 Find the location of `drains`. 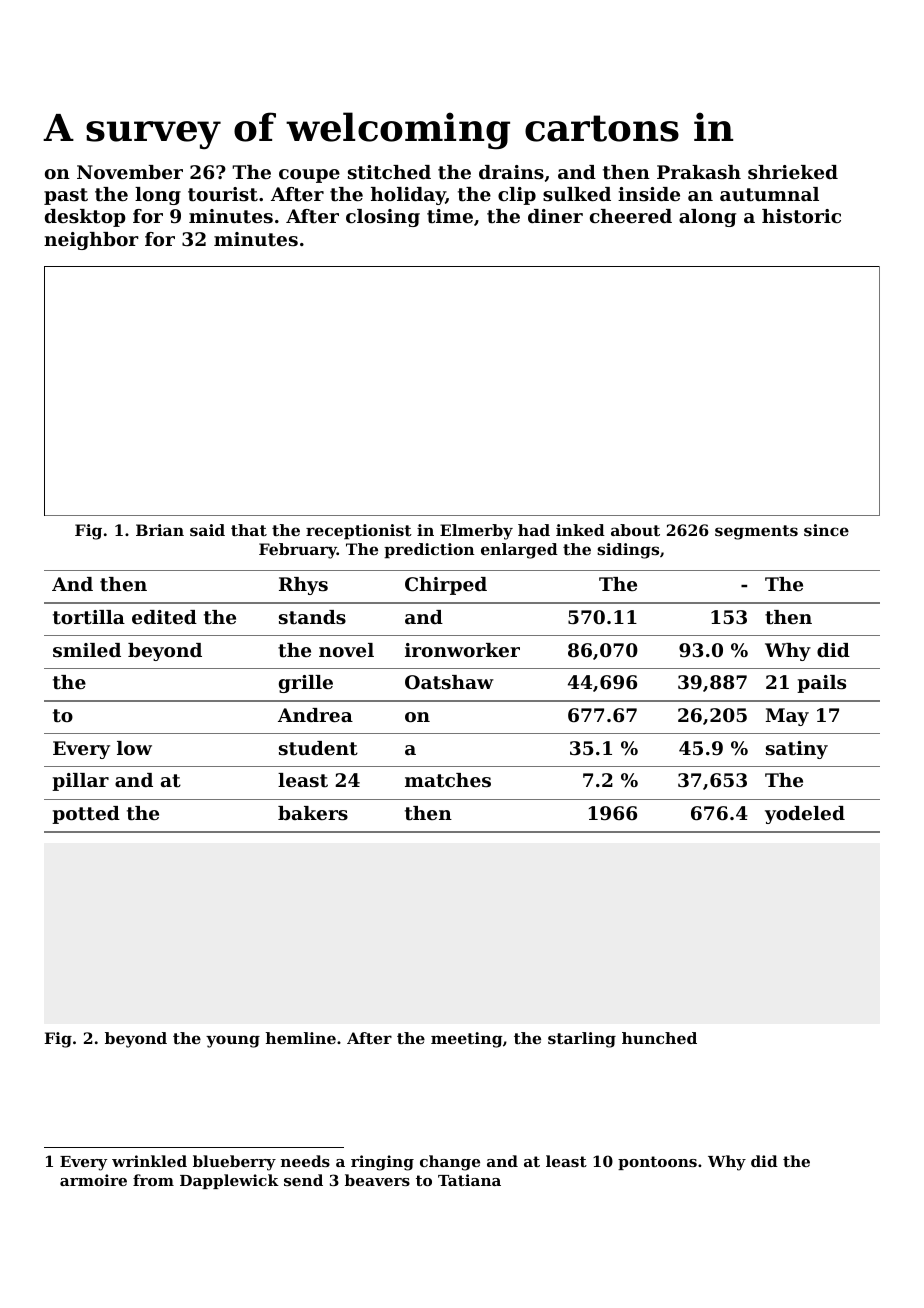

drains is located at coordinates (511, 172).
